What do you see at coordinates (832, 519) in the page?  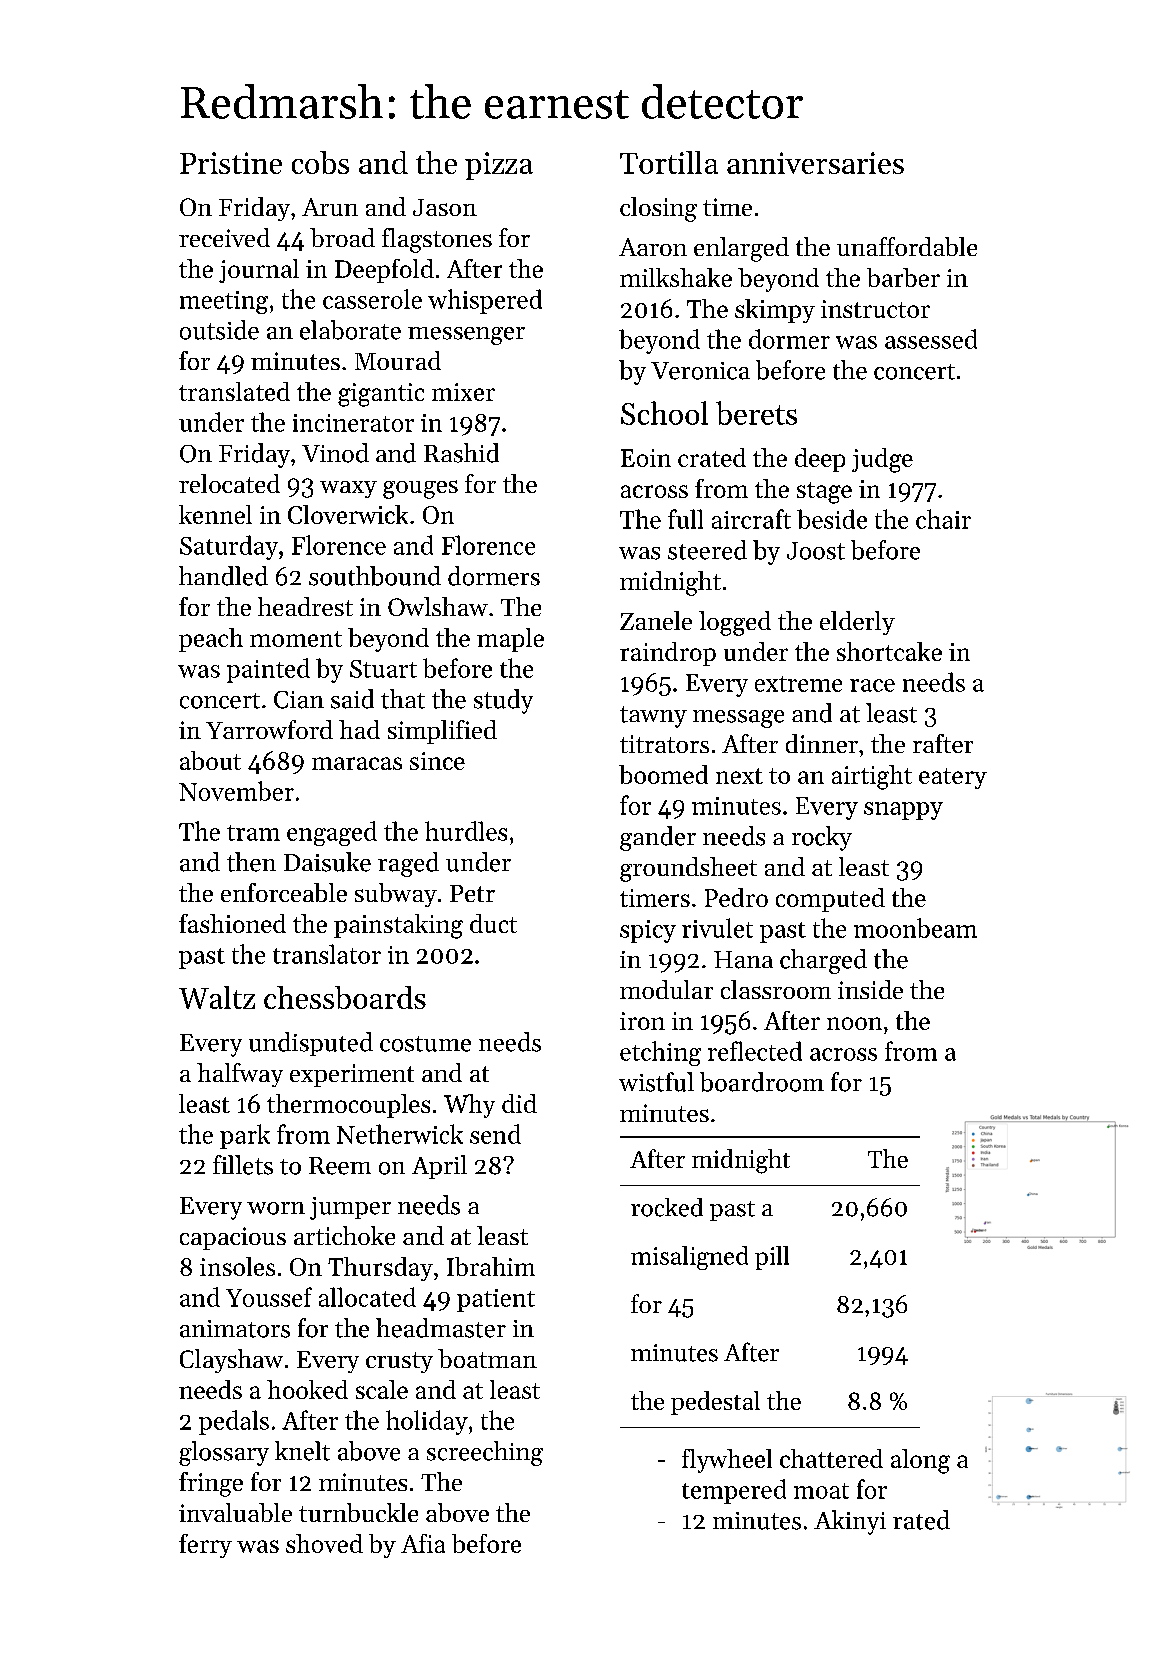 I see `beside` at bounding box center [832, 519].
